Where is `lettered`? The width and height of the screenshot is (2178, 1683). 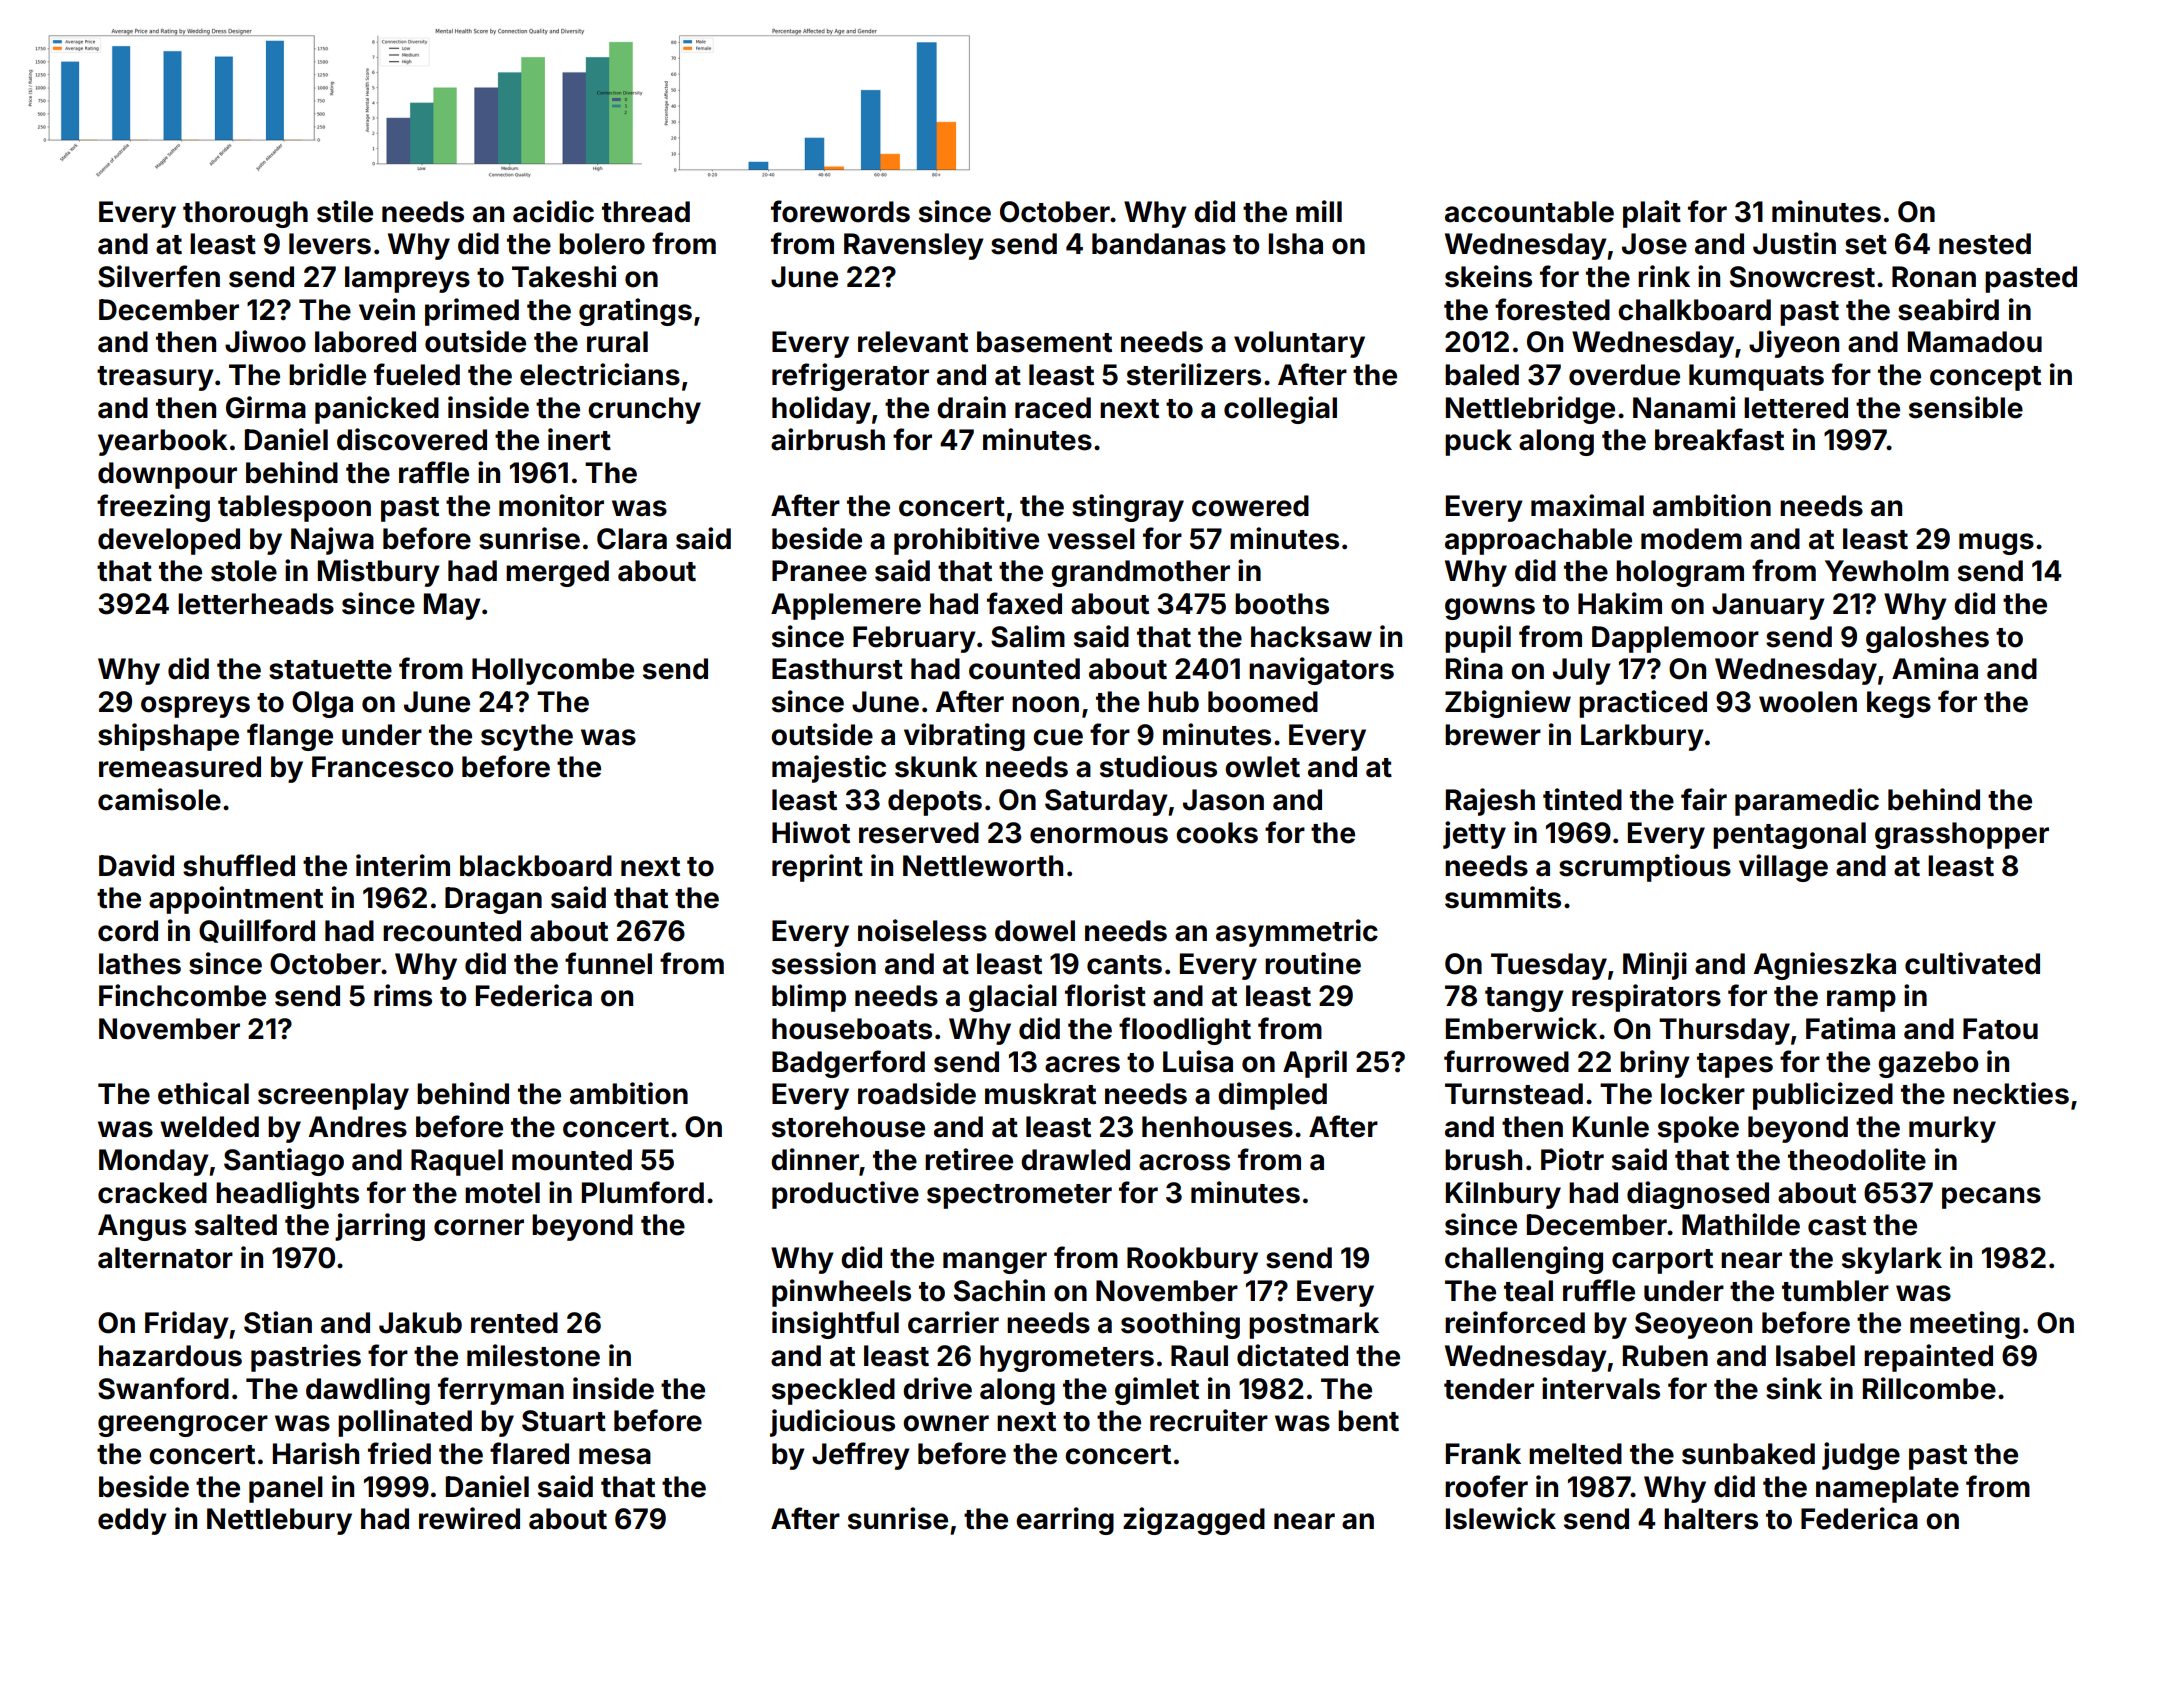
lettered is located at coordinates (1796, 408).
